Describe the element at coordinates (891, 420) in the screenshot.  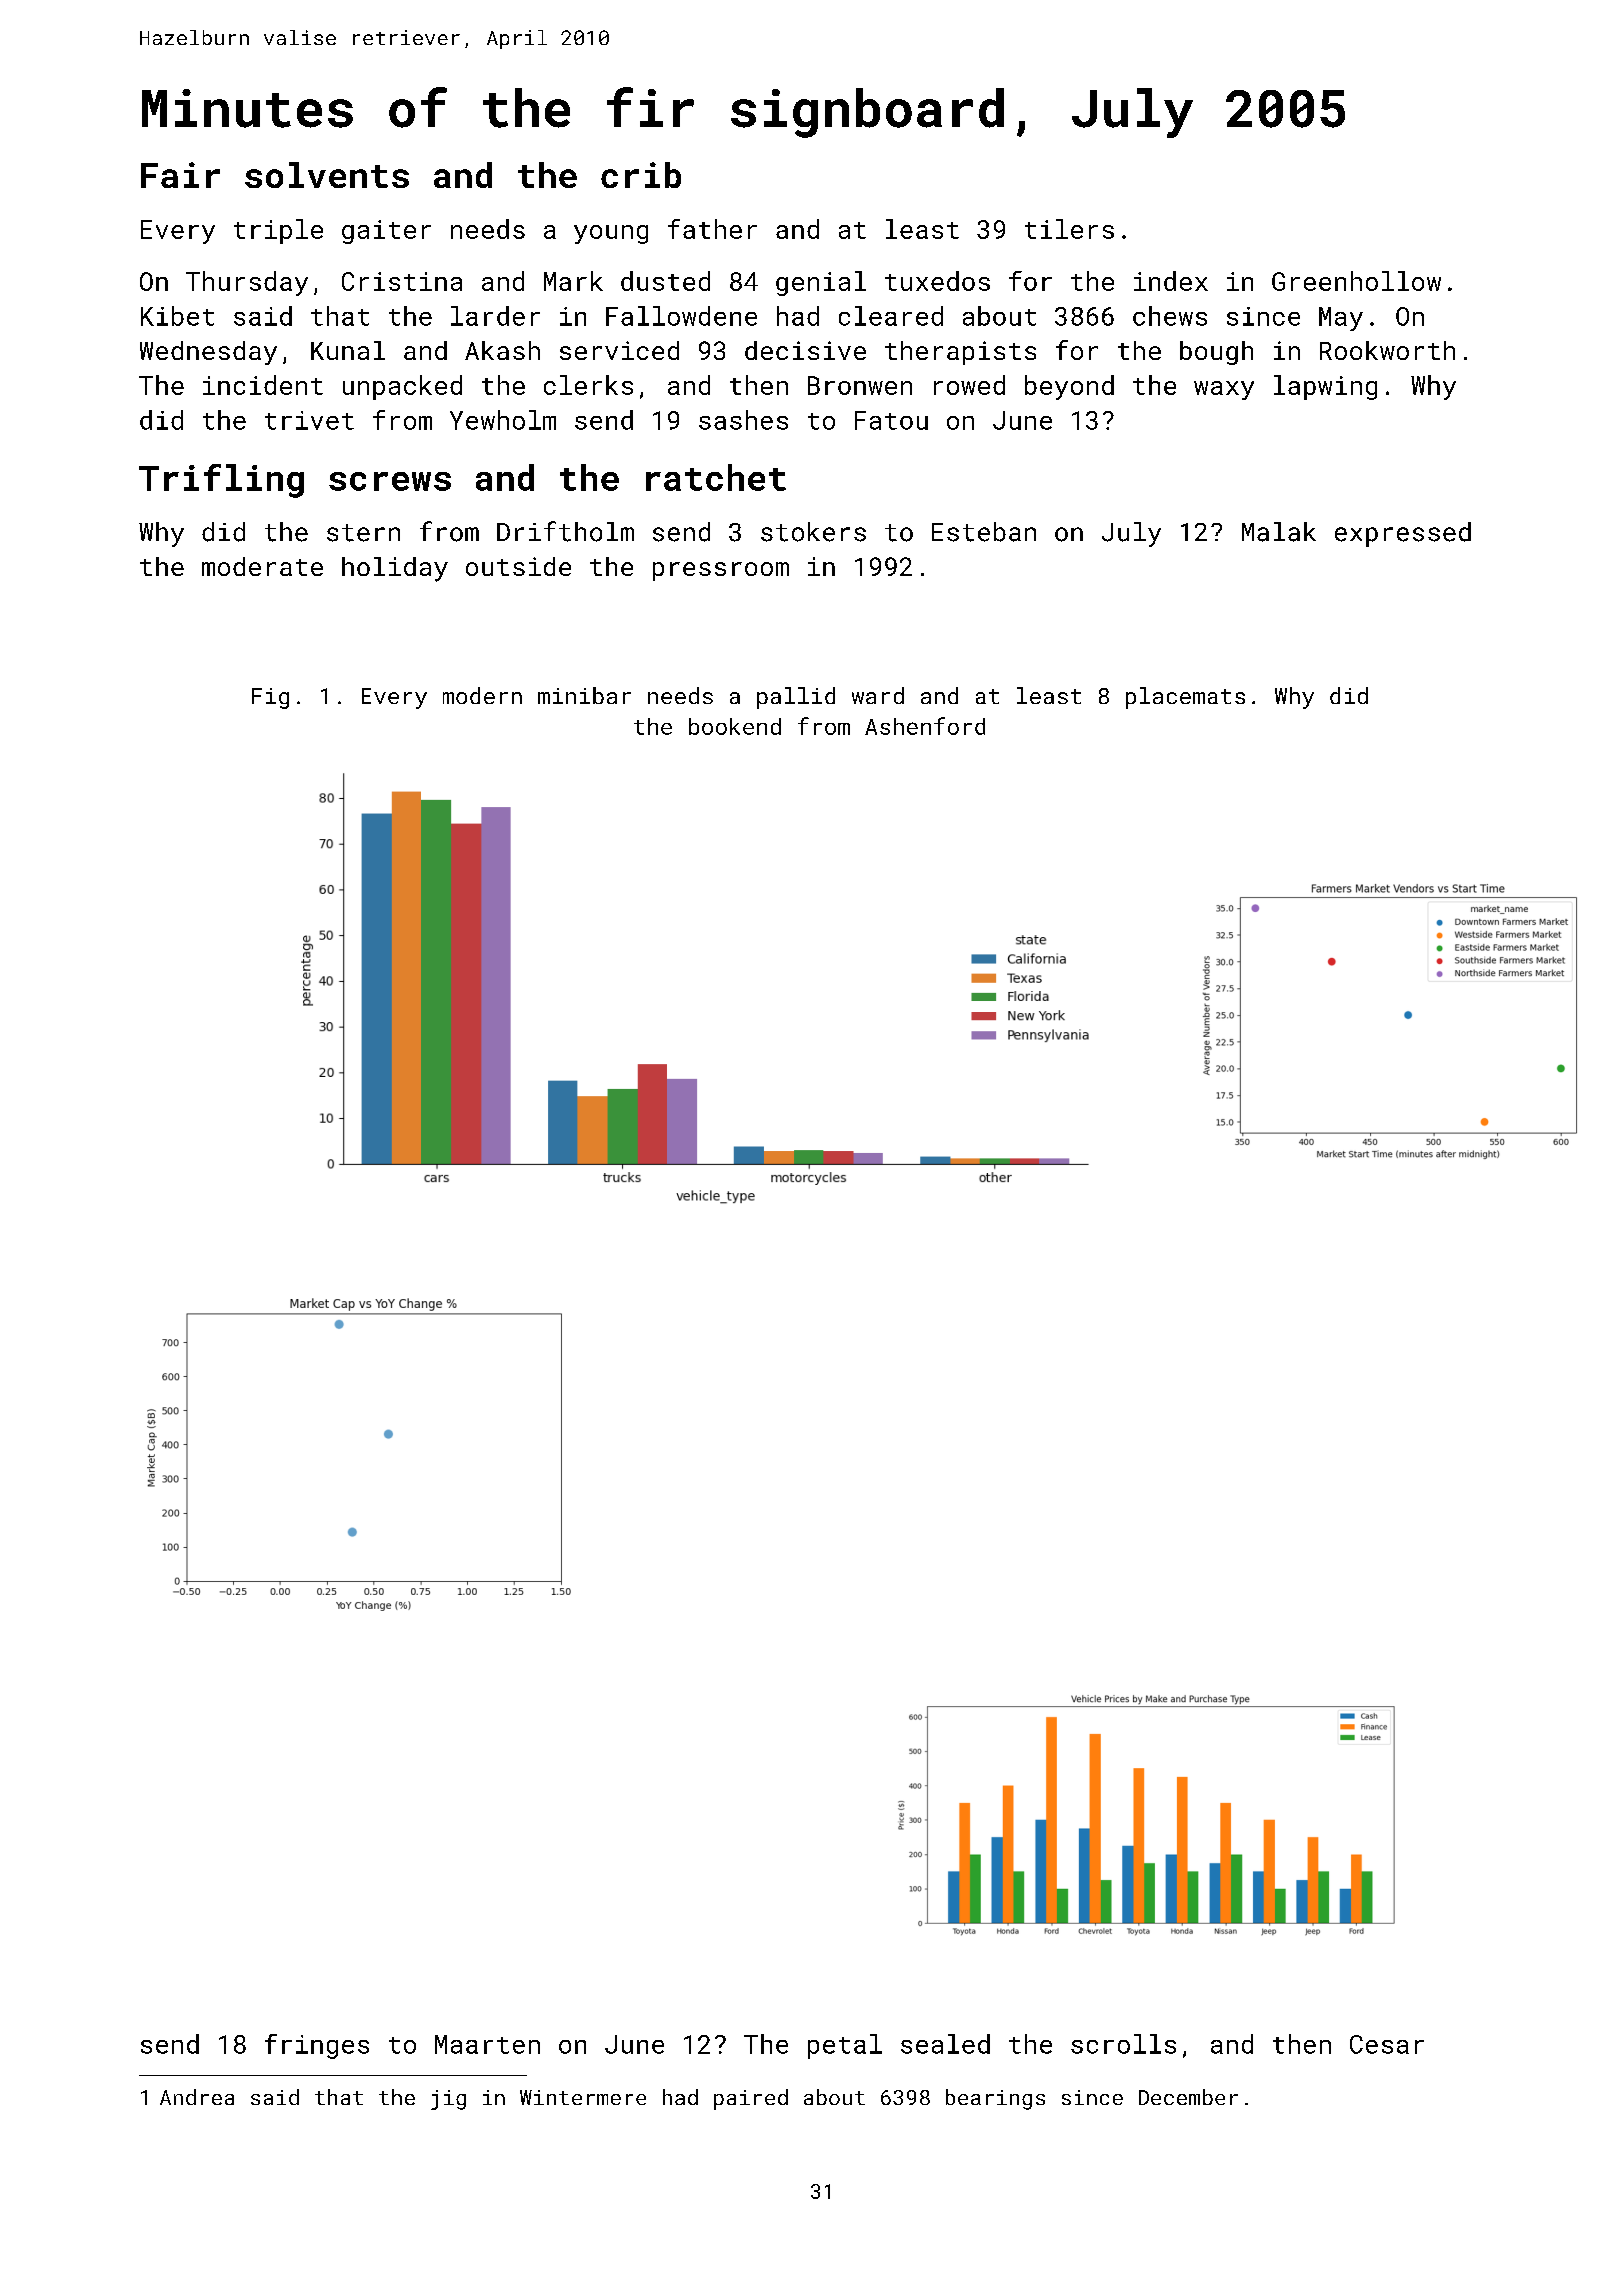
I see `Fatou` at that location.
